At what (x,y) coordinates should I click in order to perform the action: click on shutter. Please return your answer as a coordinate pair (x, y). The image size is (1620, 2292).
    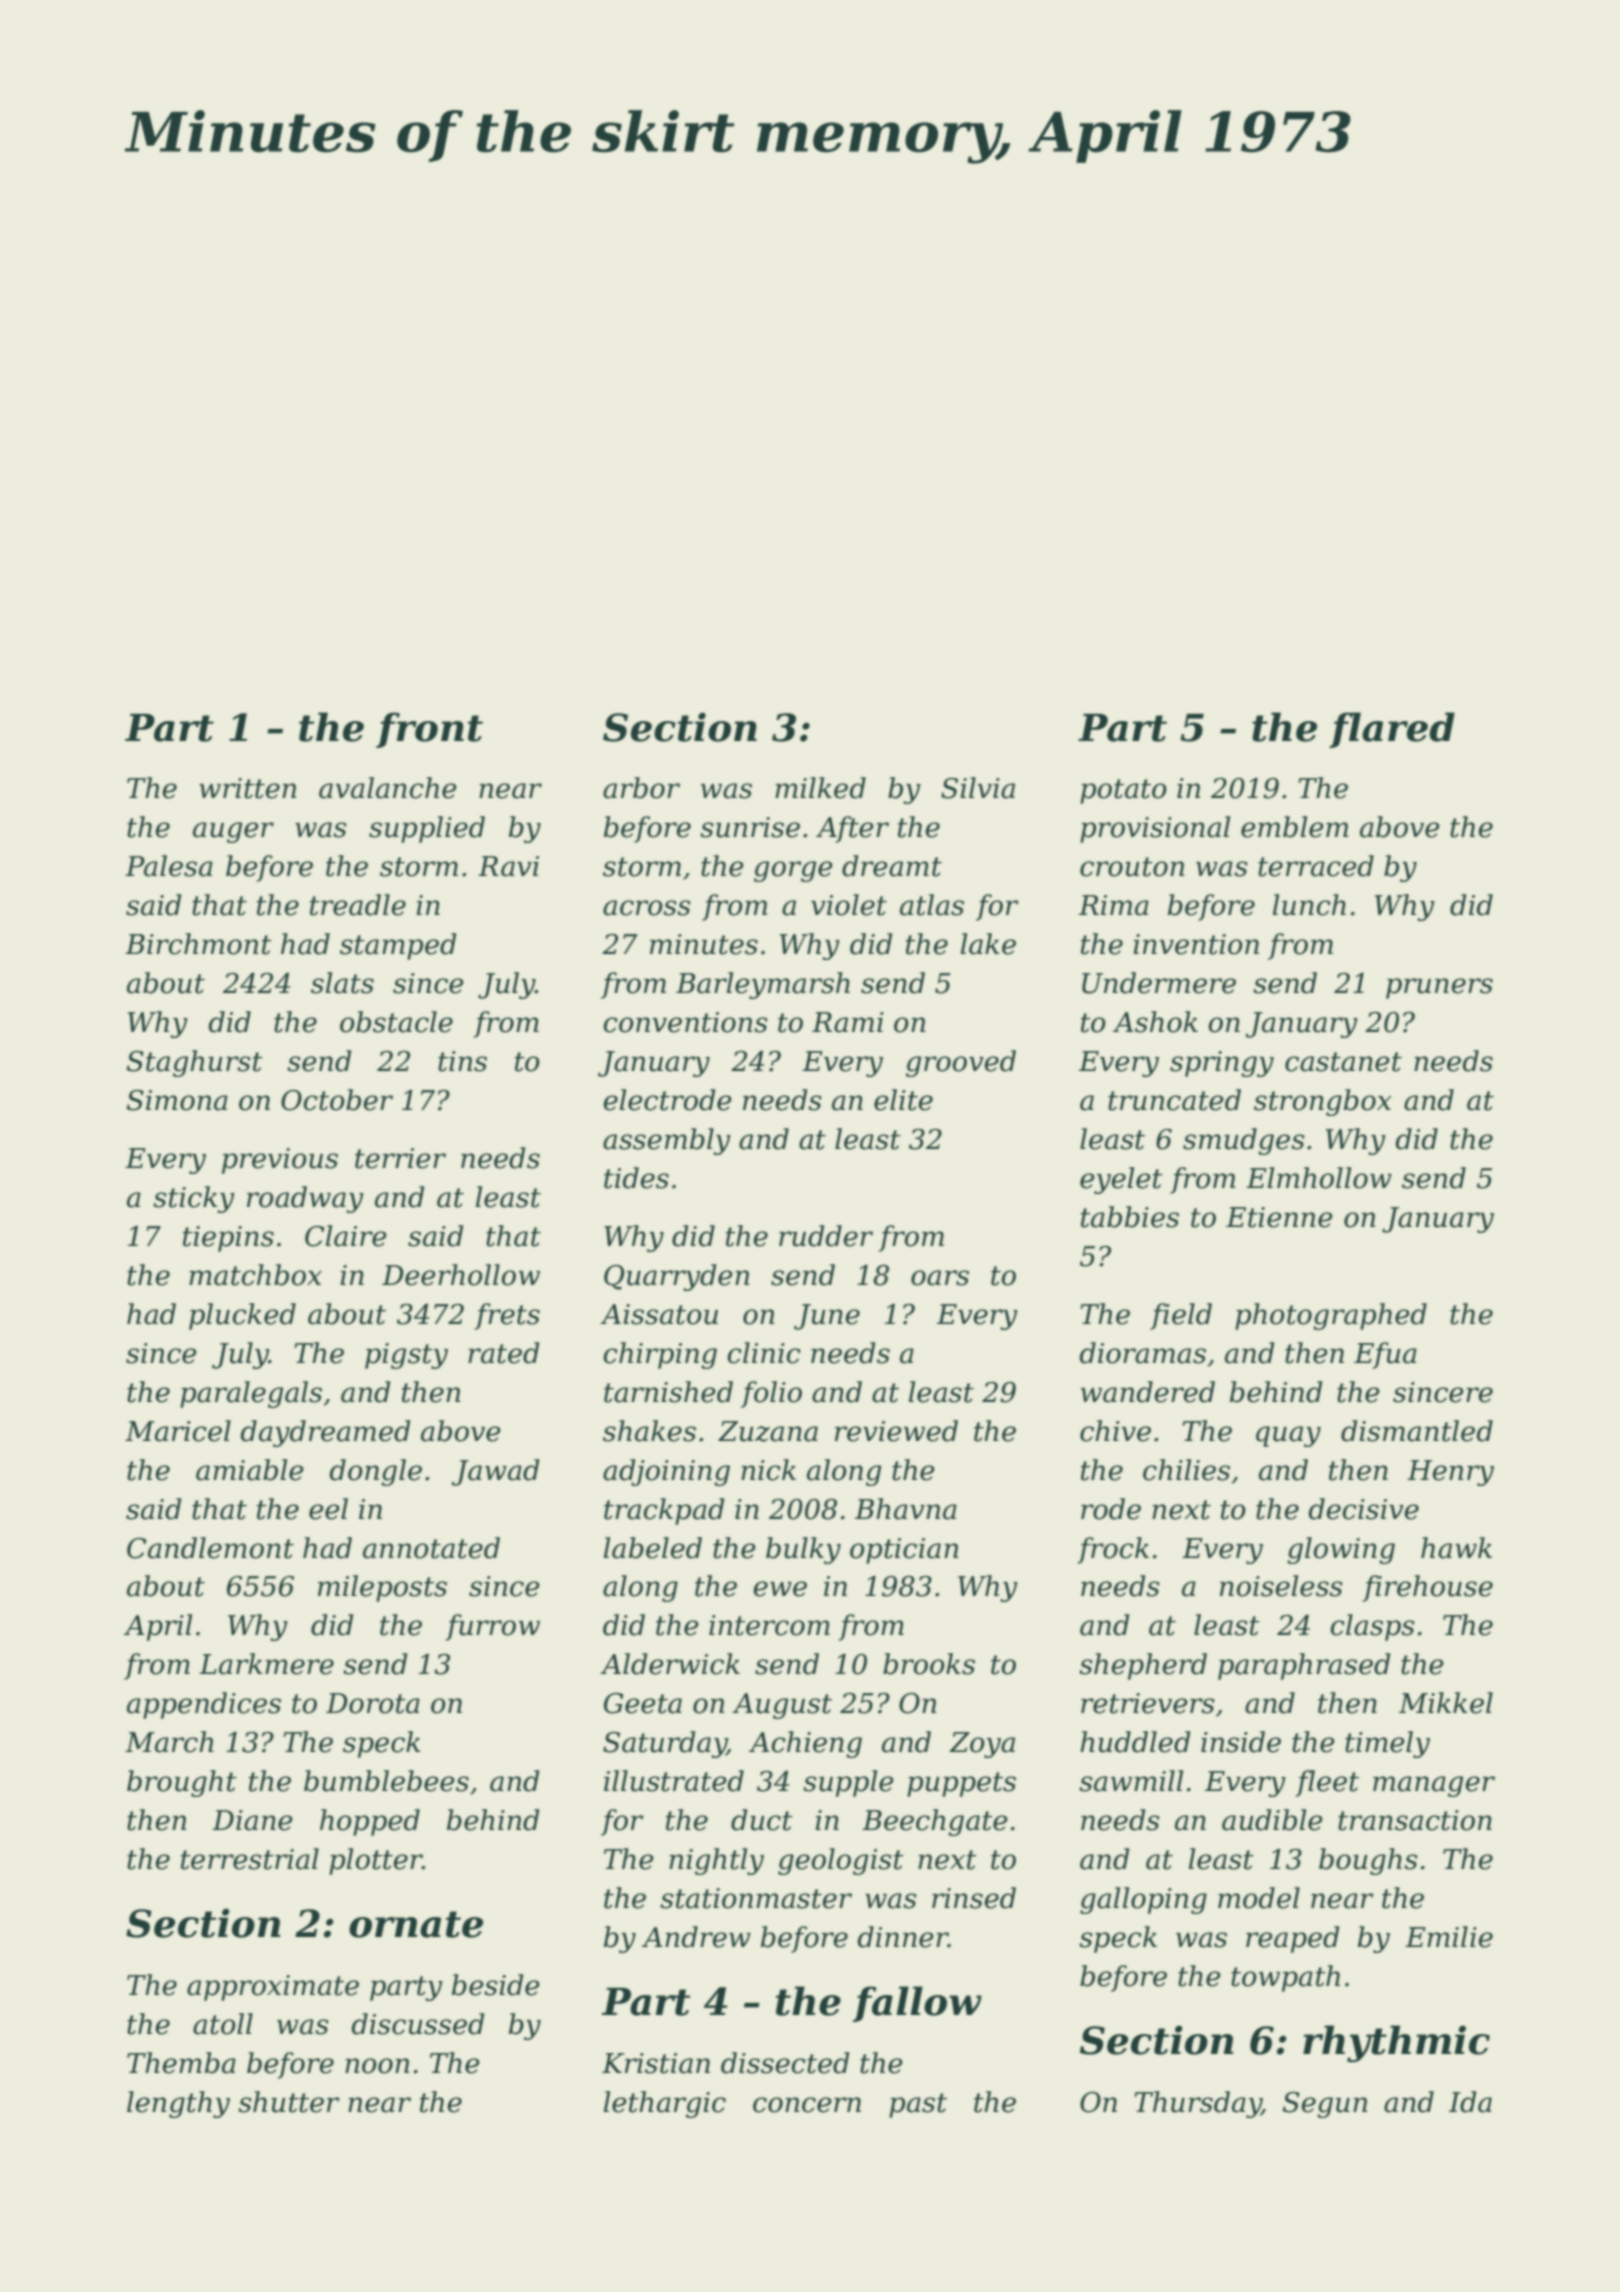
    Looking at the image, I should click on (289, 2102).
